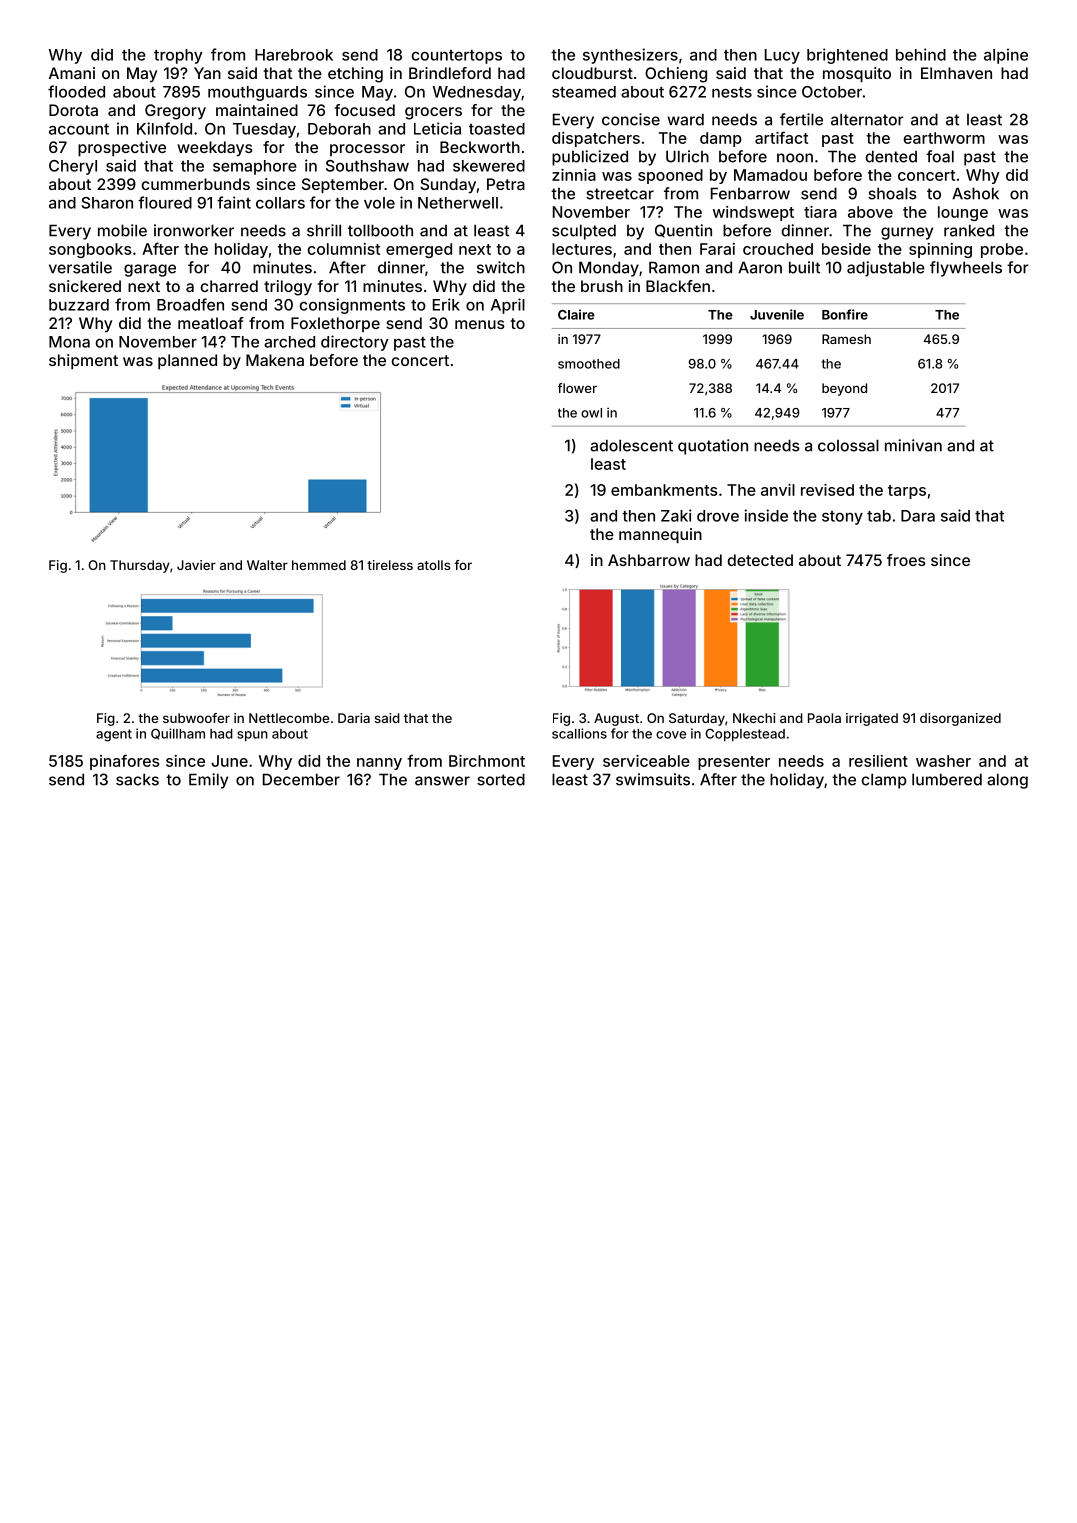 This screenshot has width=1077, height=1523. Describe the element at coordinates (870, 212) in the screenshot. I see `above` at that location.
